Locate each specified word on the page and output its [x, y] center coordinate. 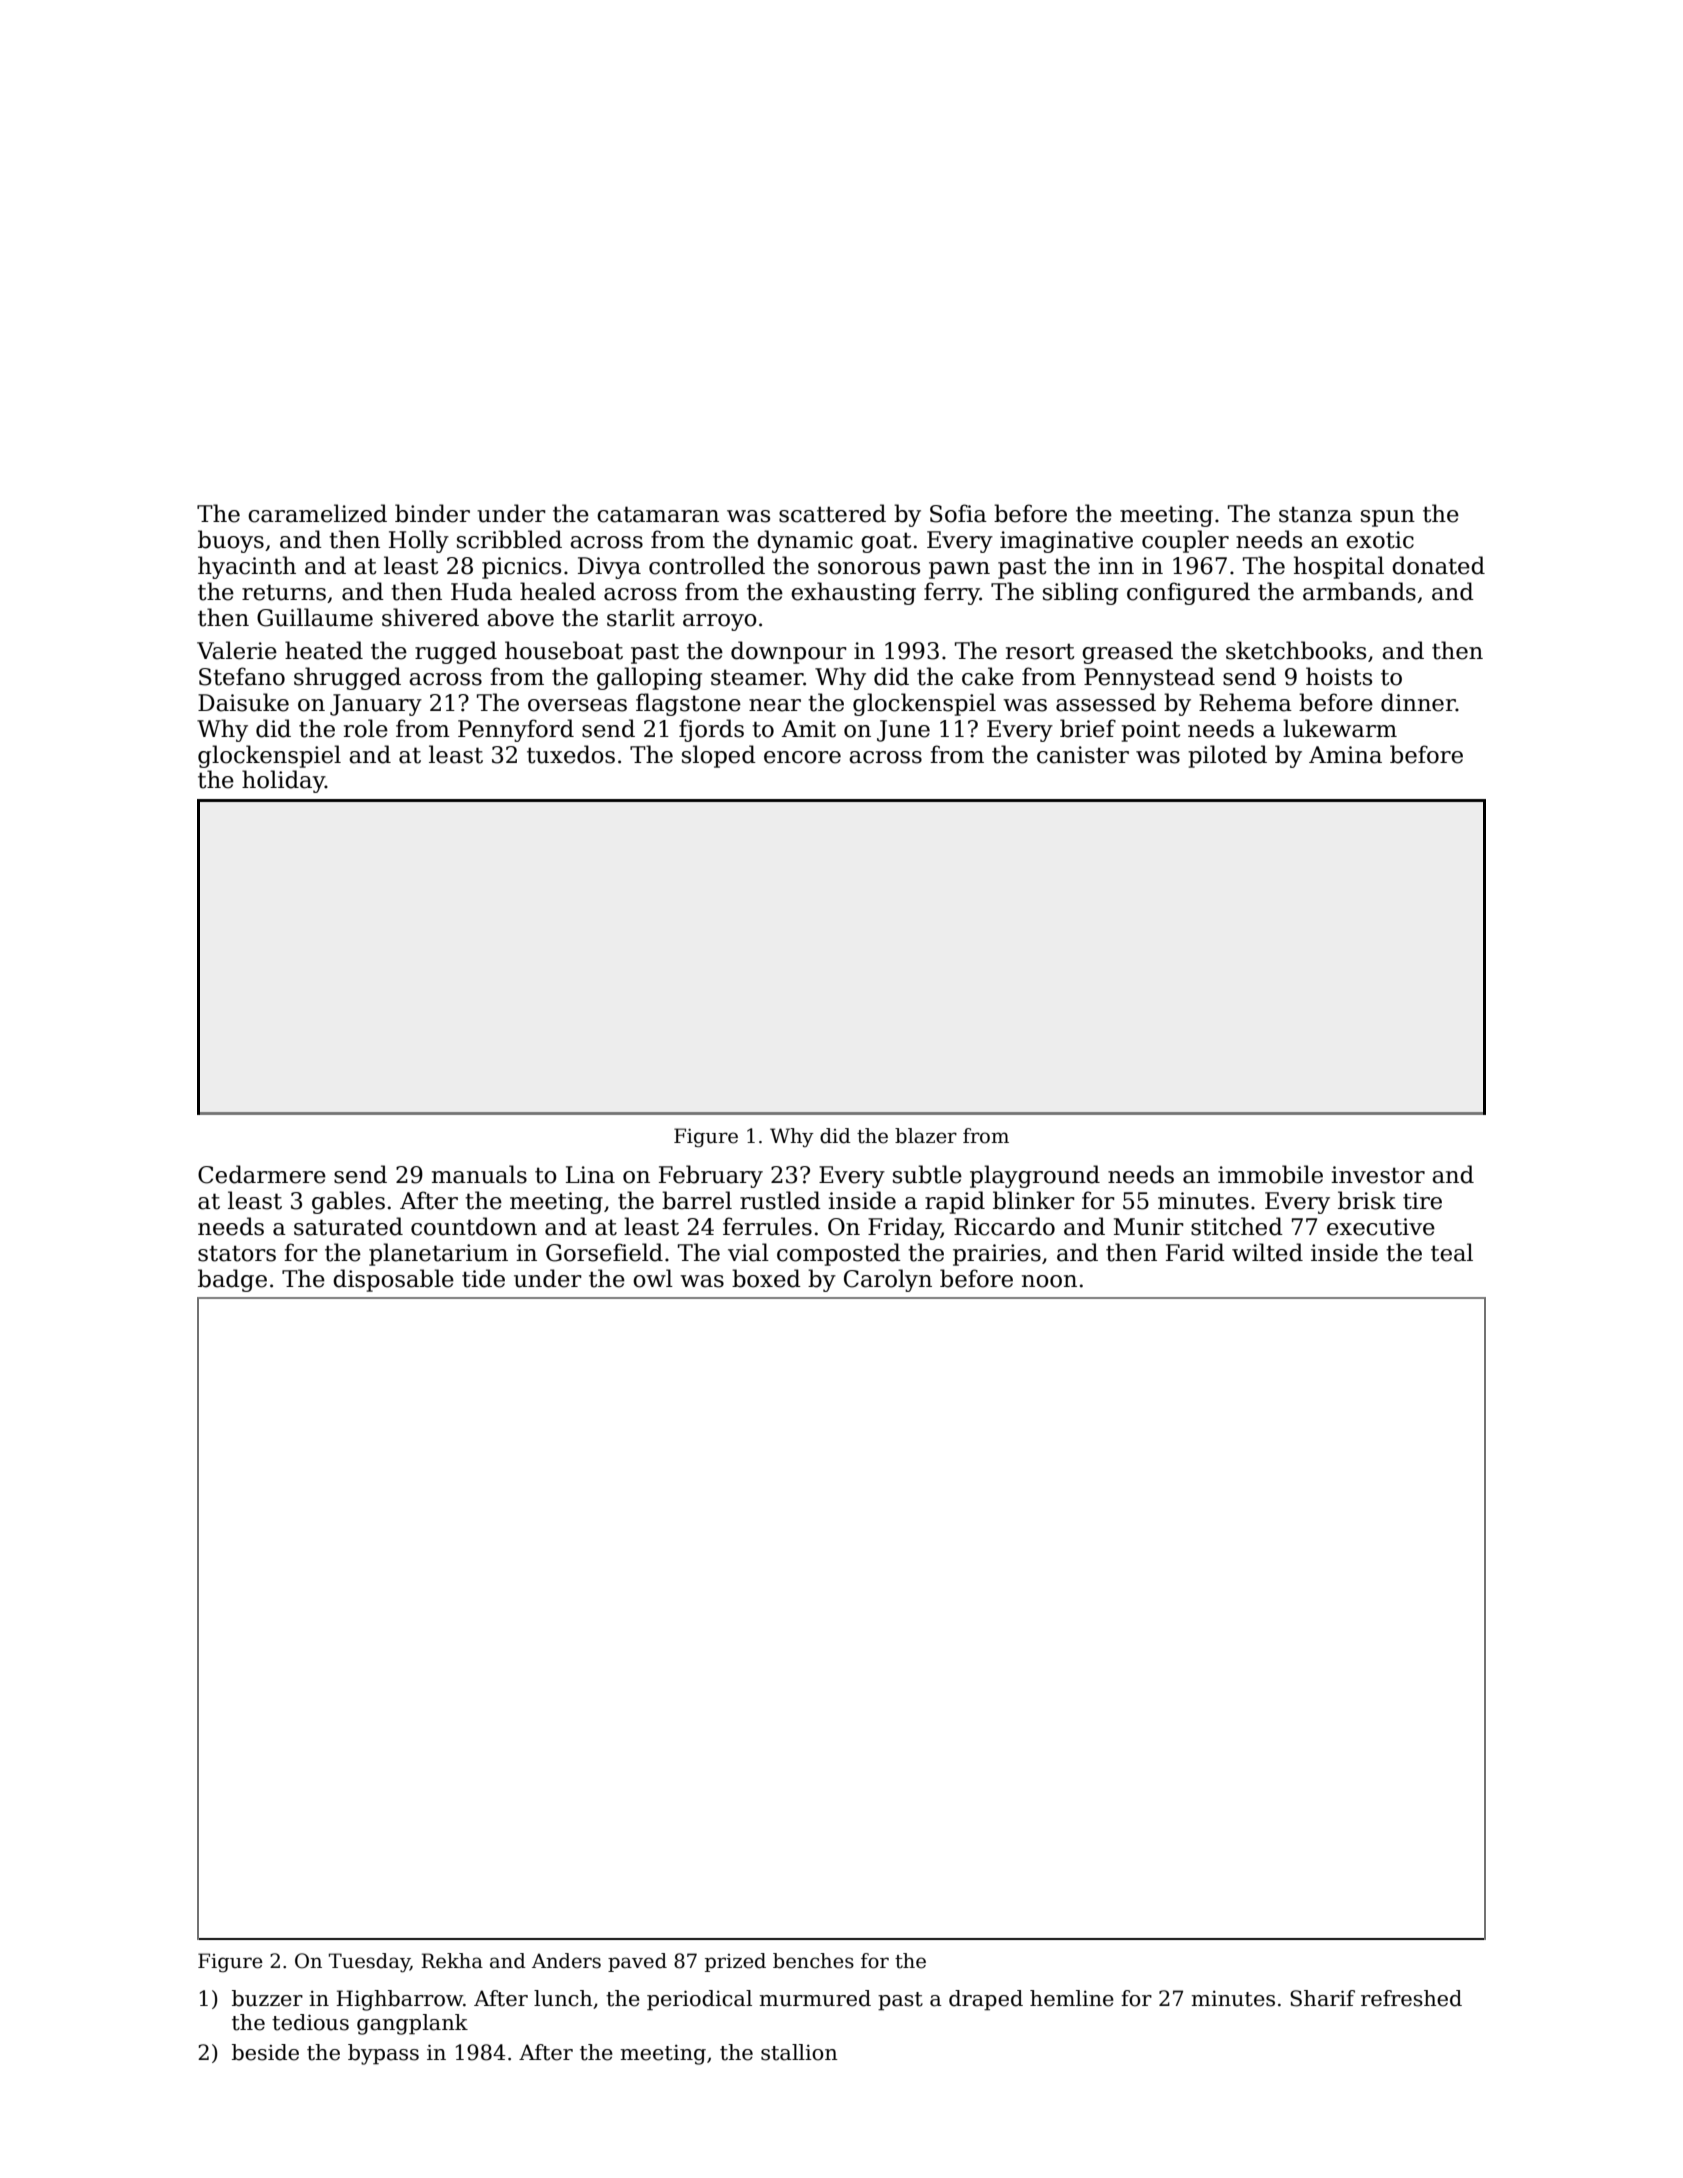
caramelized [317, 513]
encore [802, 757]
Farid [1195, 1252]
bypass [383, 2054]
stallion [799, 2052]
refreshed [1411, 1998]
